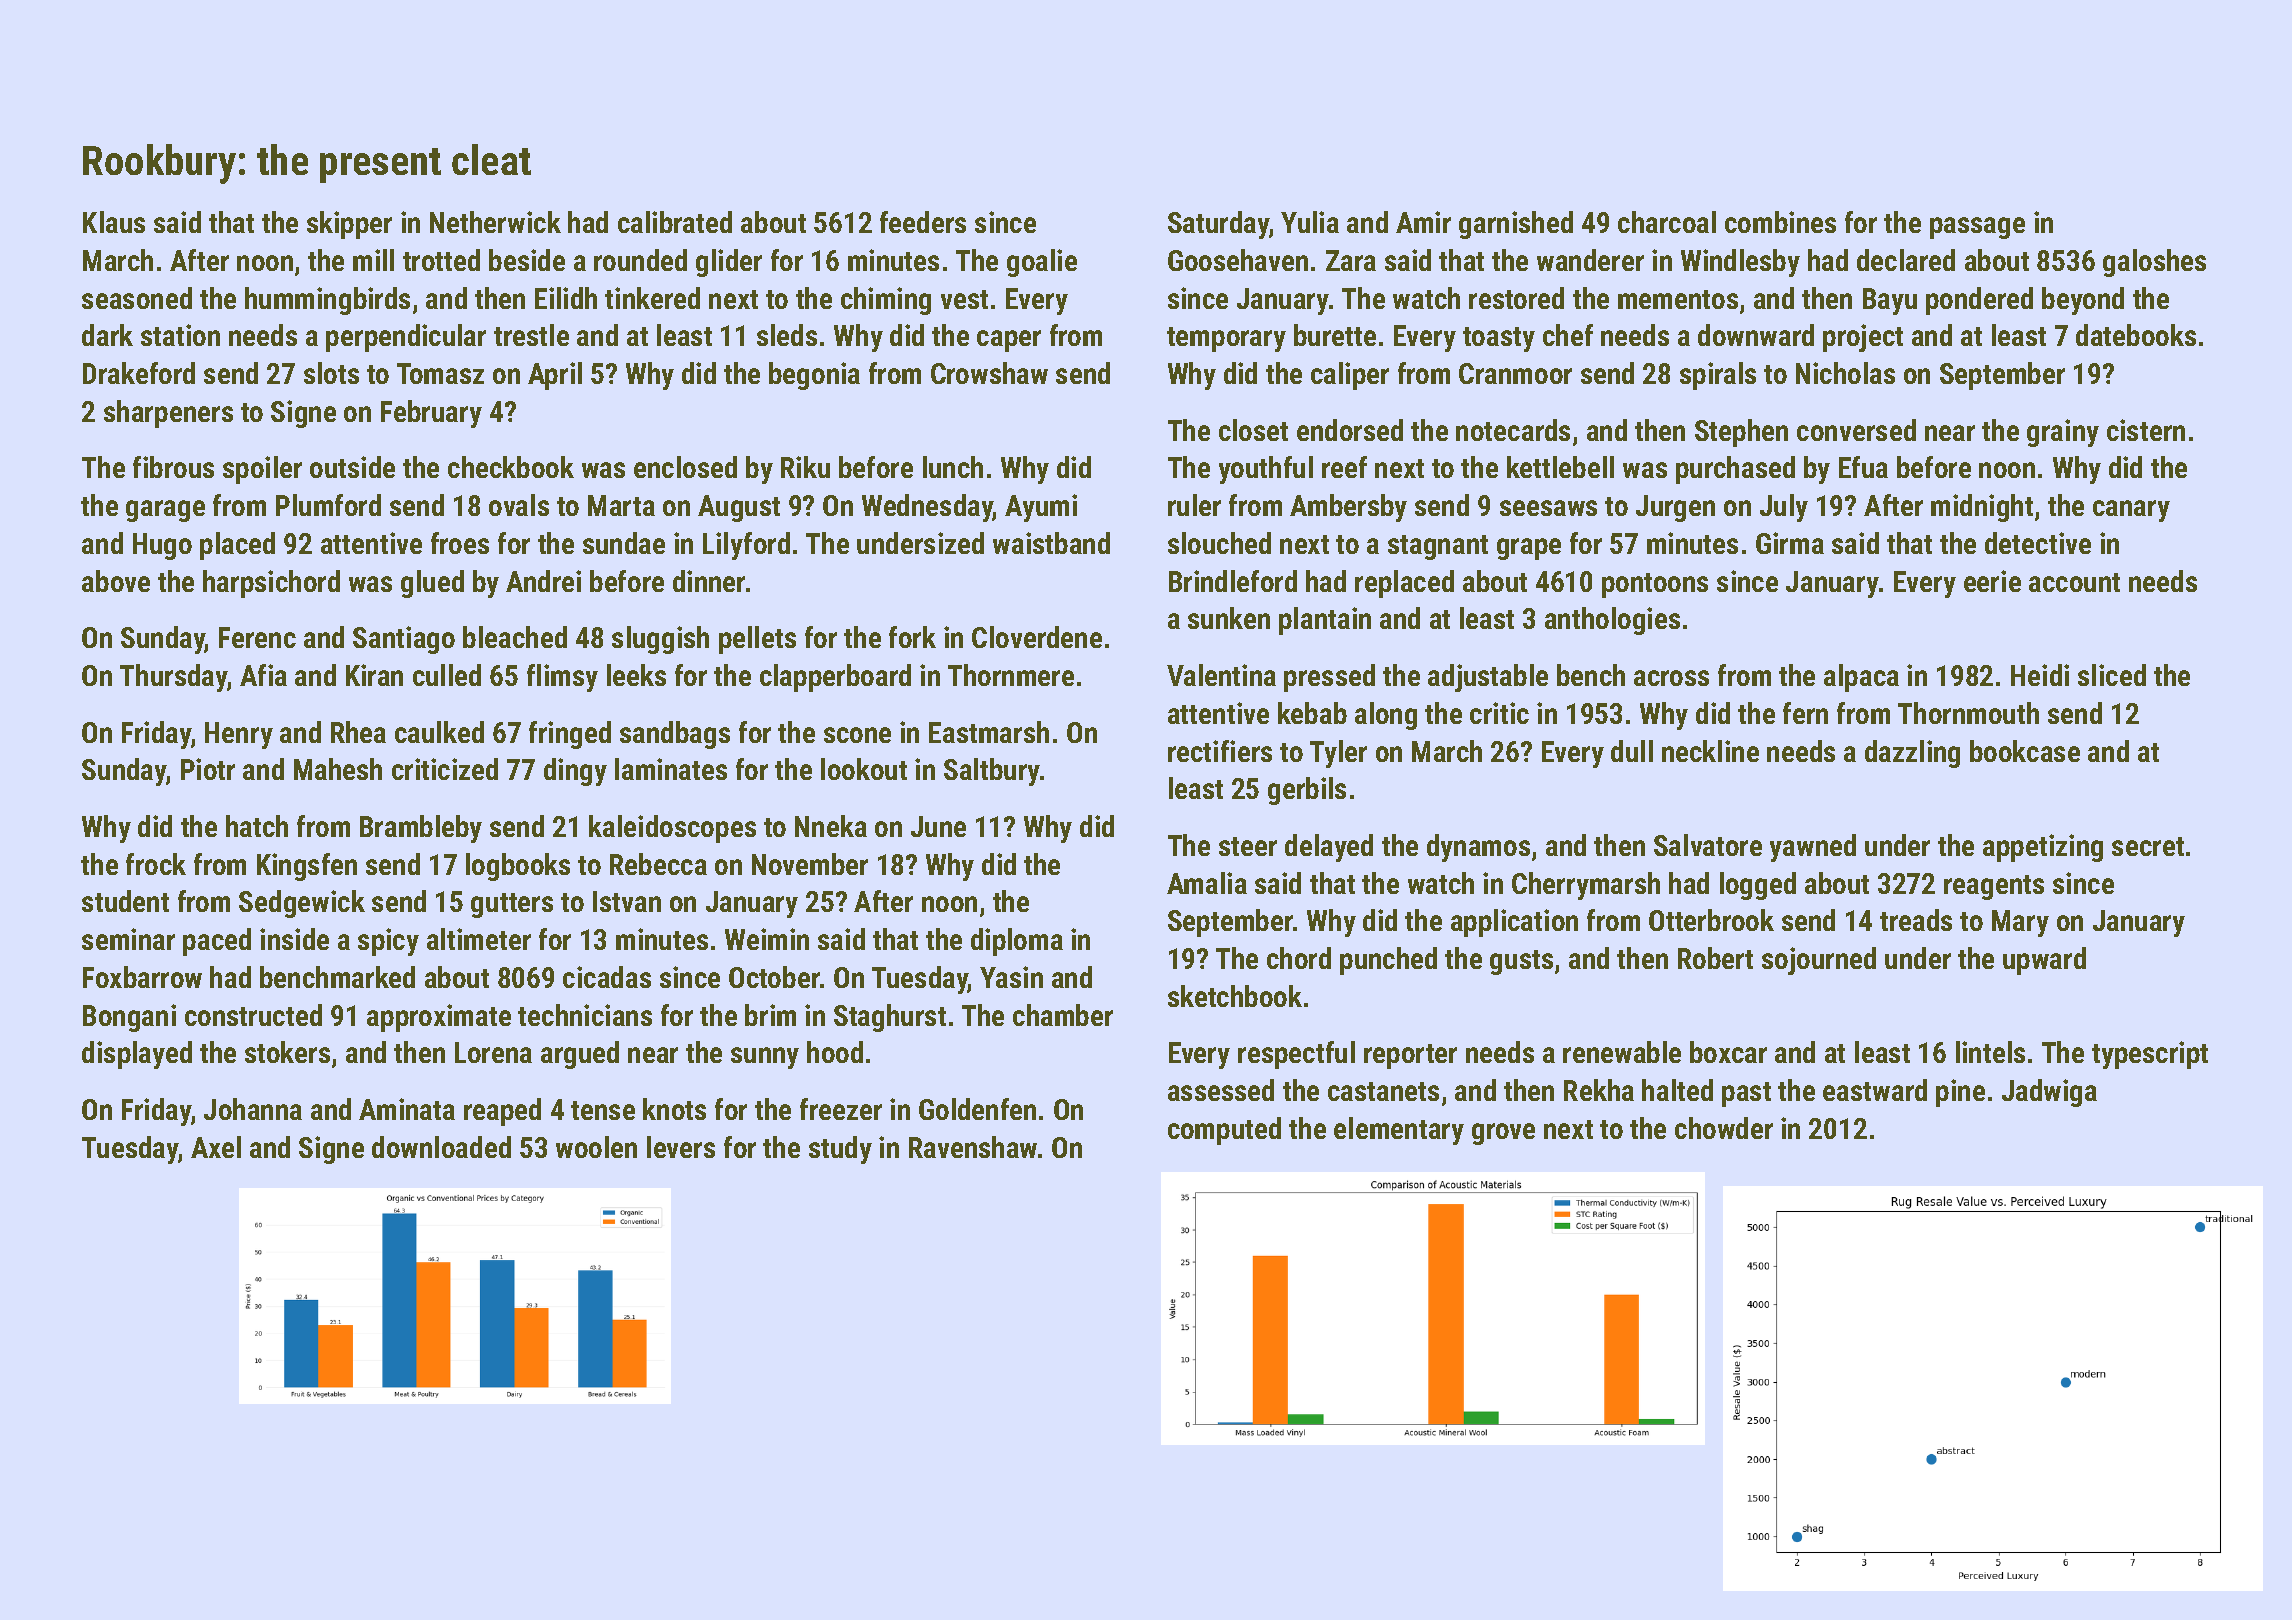 Image resolution: width=2292 pixels, height=1620 pixels. I want to click on Piotr, so click(208, 769).
